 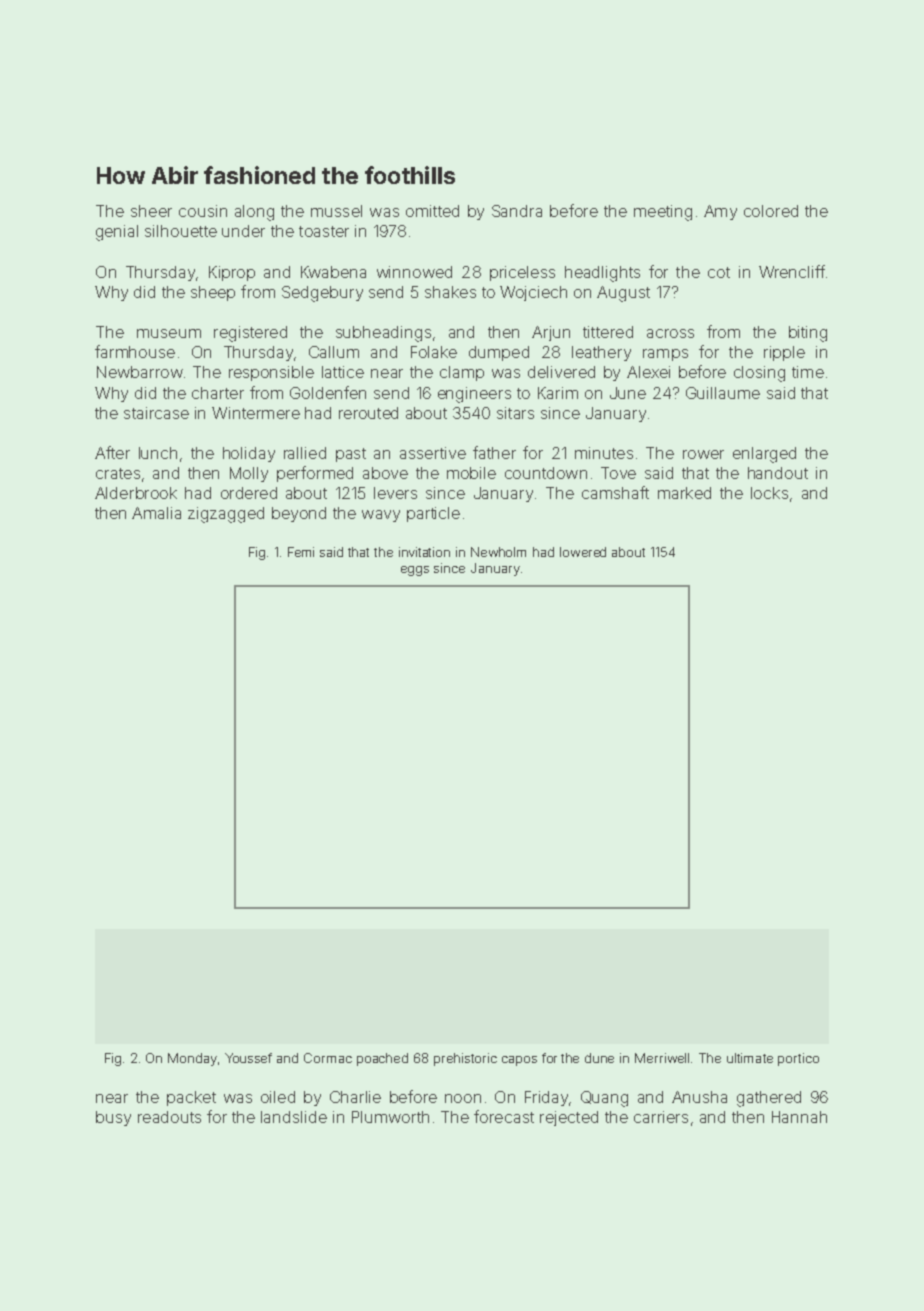 I want to click on Youssef, so click(x=248, y=1058).
